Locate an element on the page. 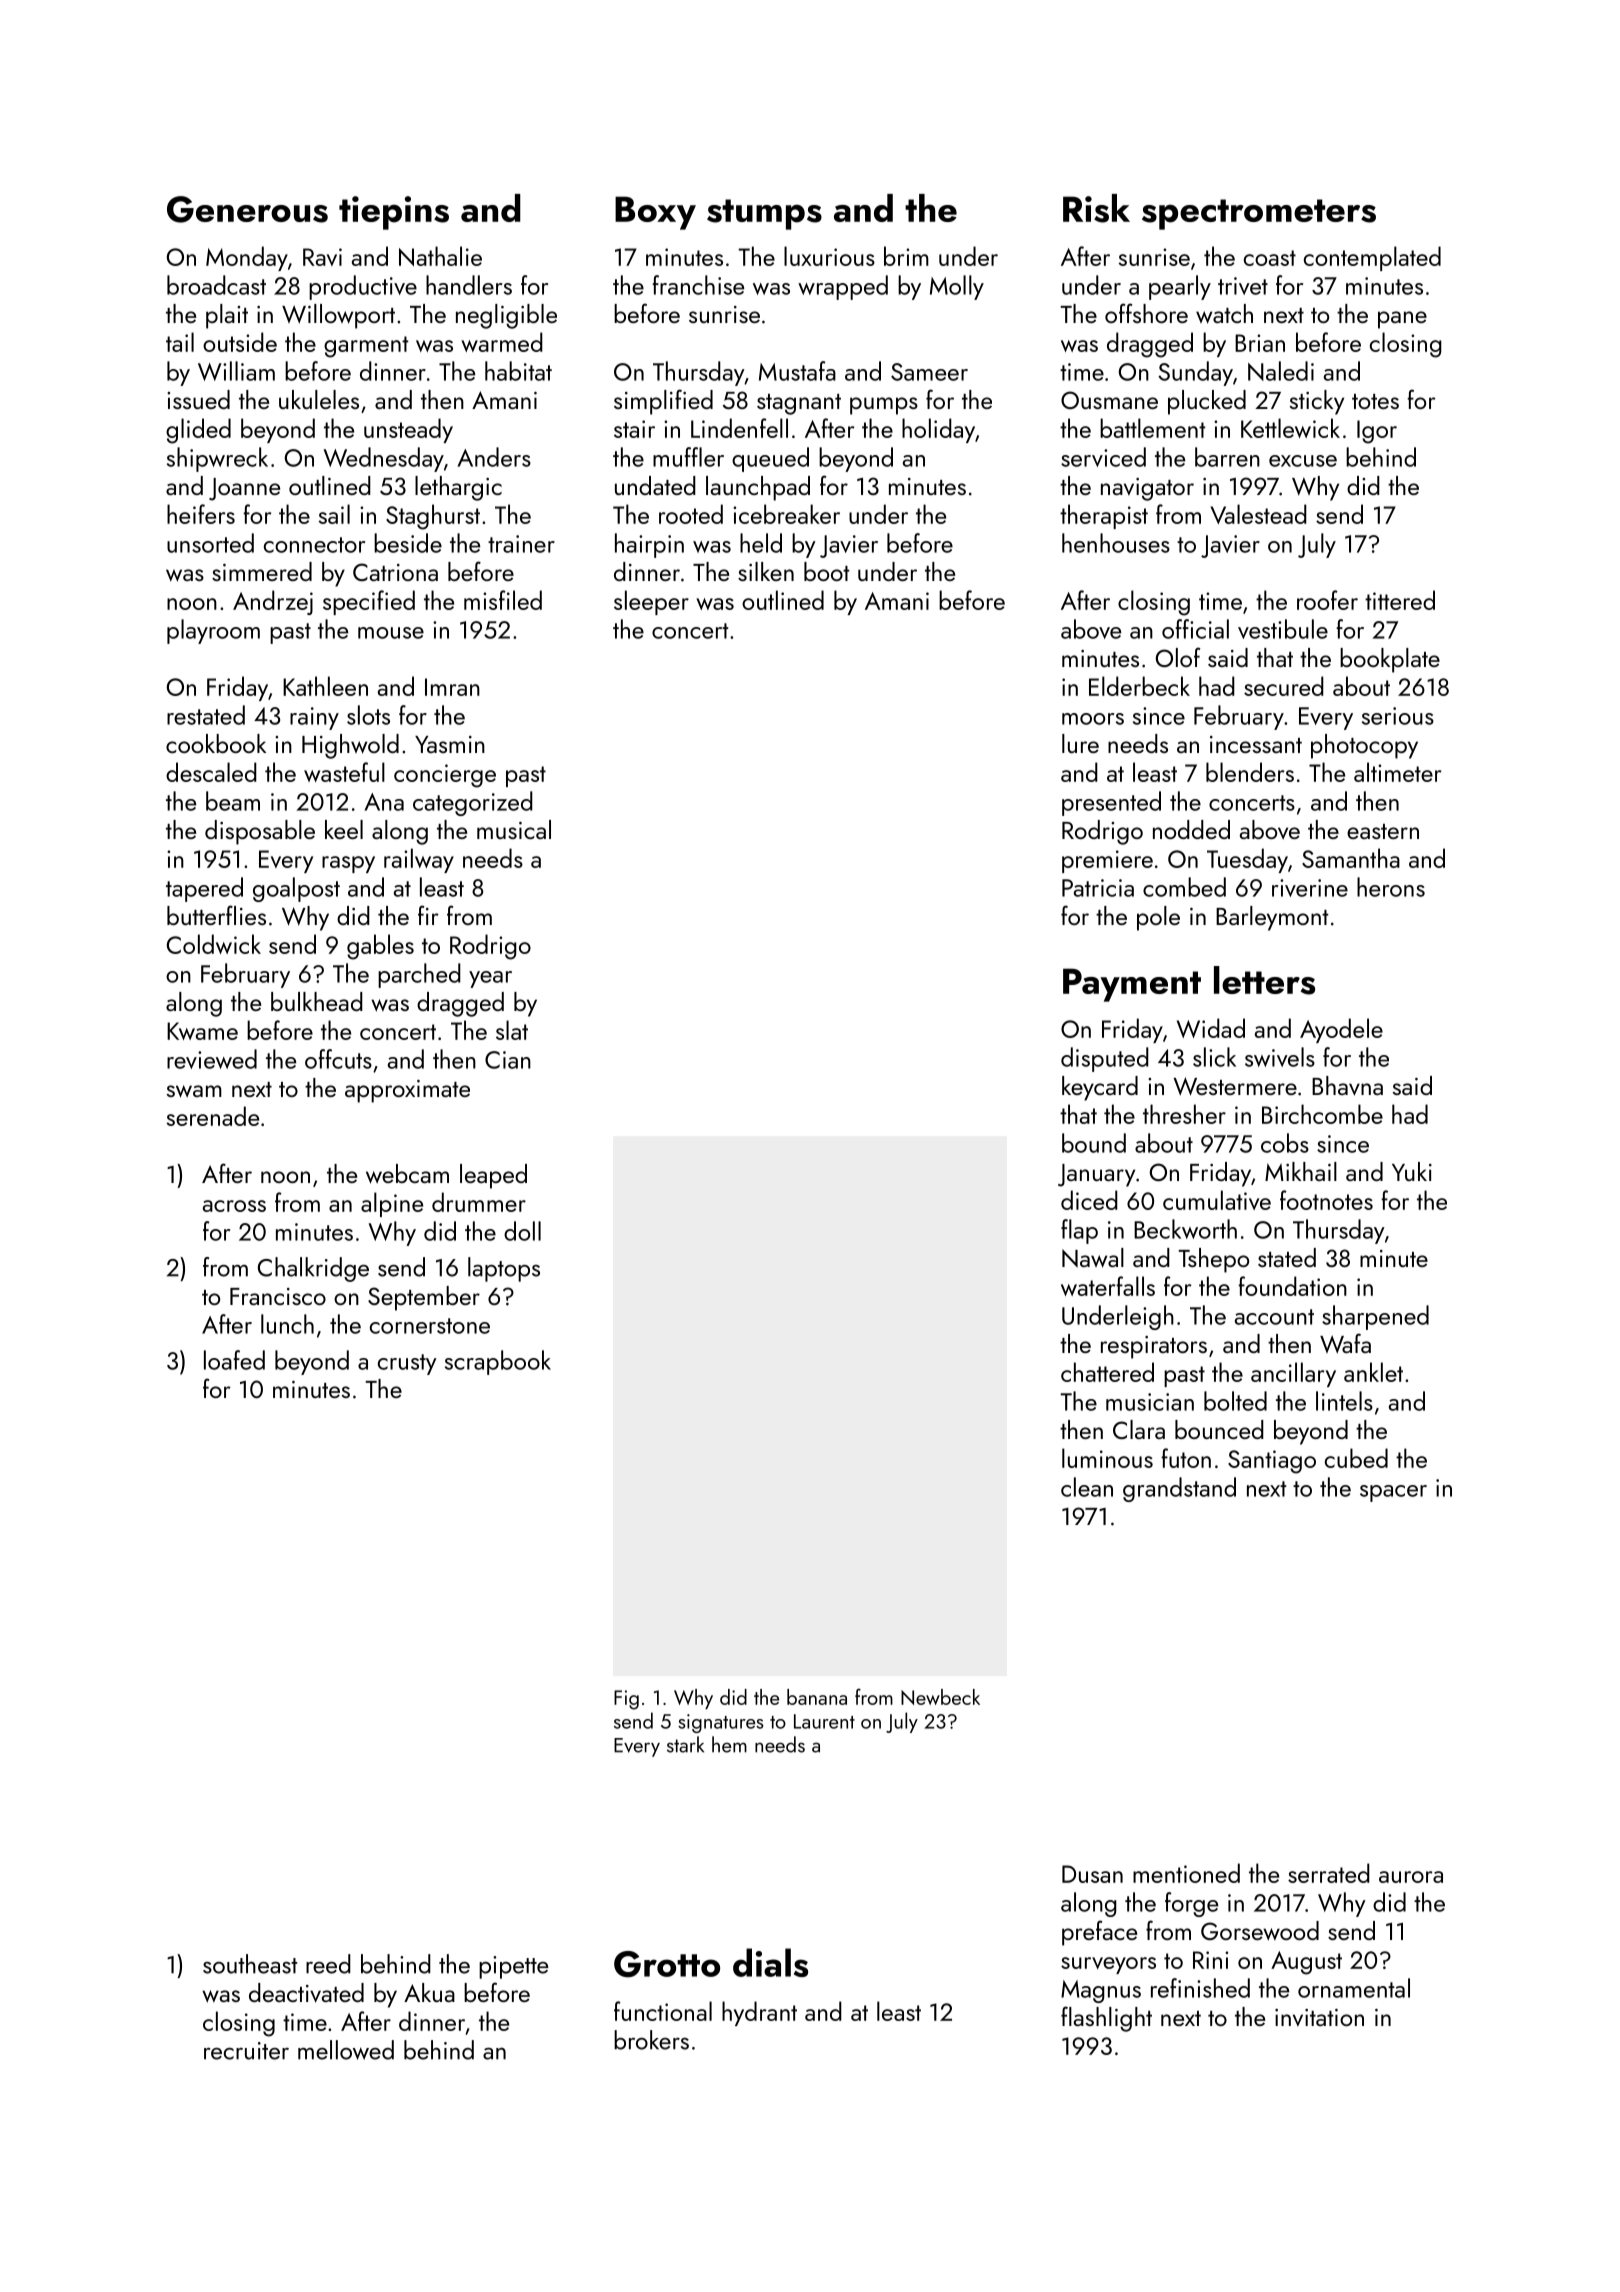 This page has width=1620, height=2292. herons is located at coordinates (1391, 887).
